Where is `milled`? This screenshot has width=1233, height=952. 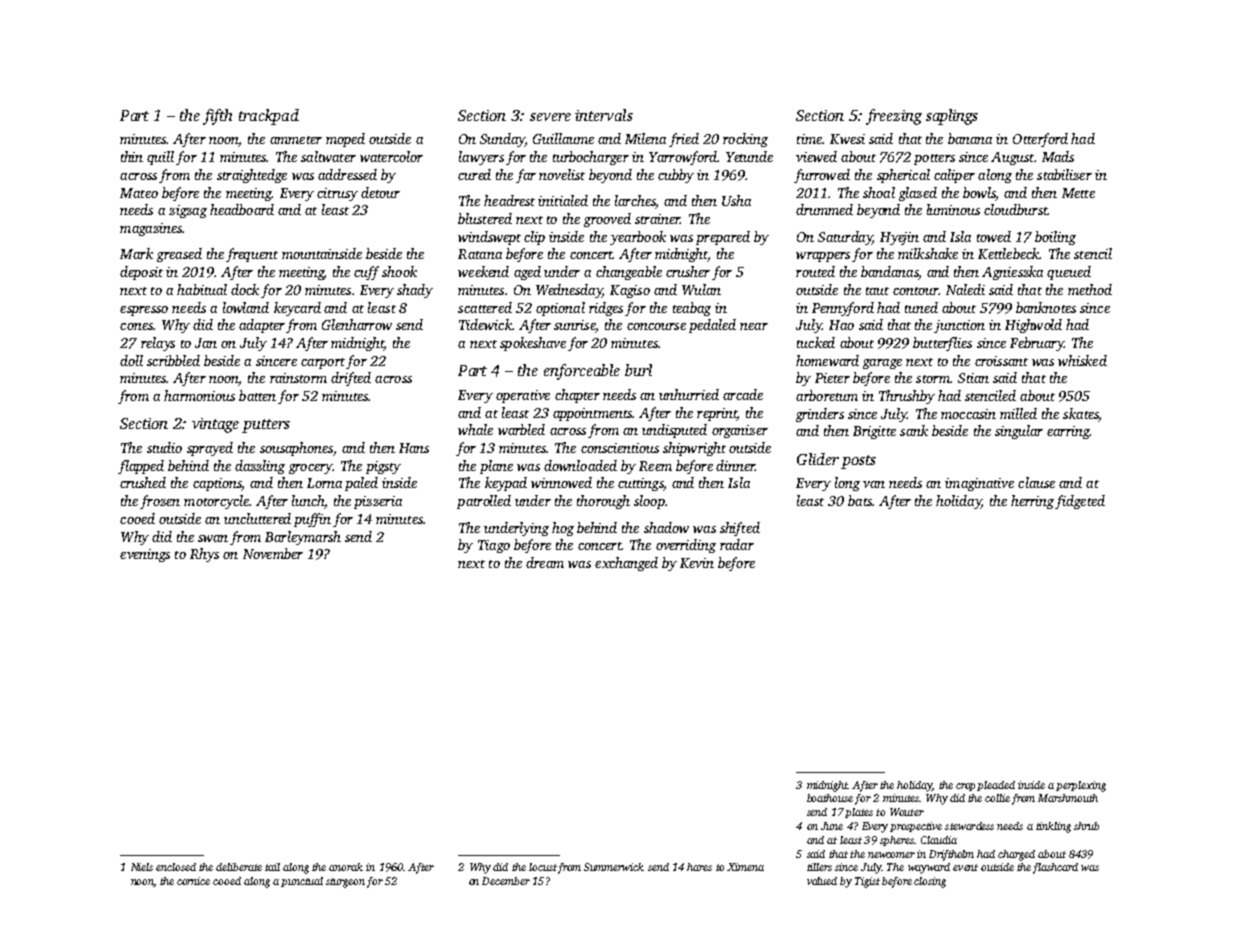
milled is located at coordinates (1018, 413).
